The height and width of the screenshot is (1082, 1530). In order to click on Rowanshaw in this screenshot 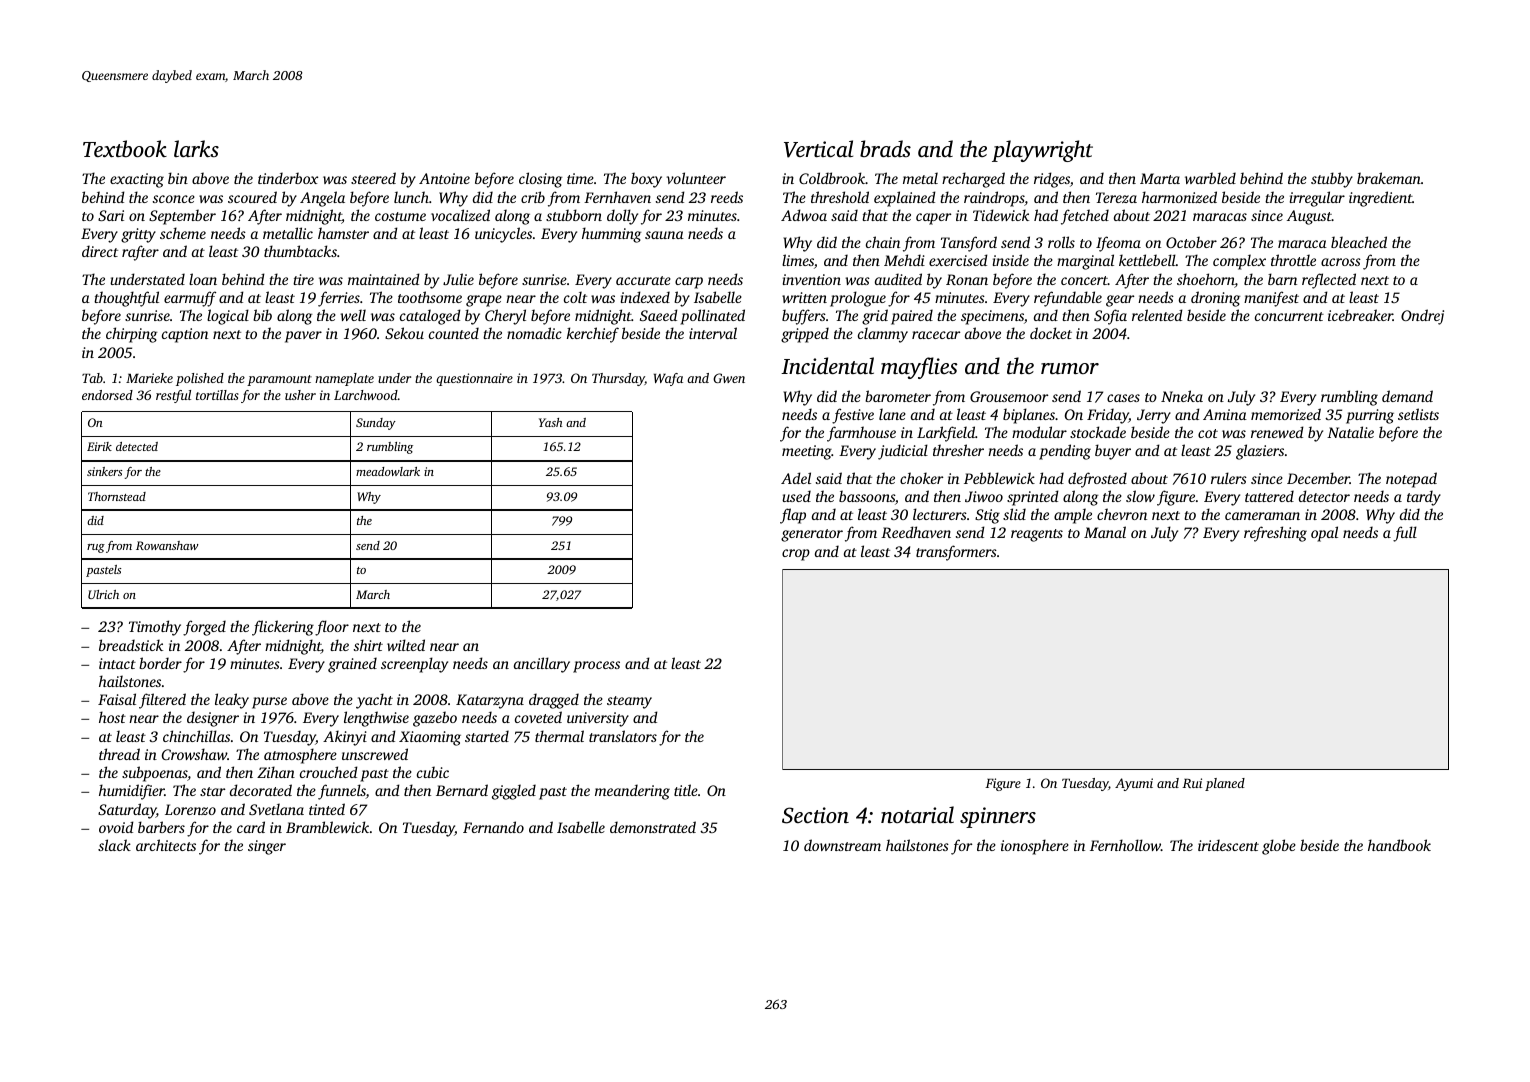, I will do `click(167, 545)`.
